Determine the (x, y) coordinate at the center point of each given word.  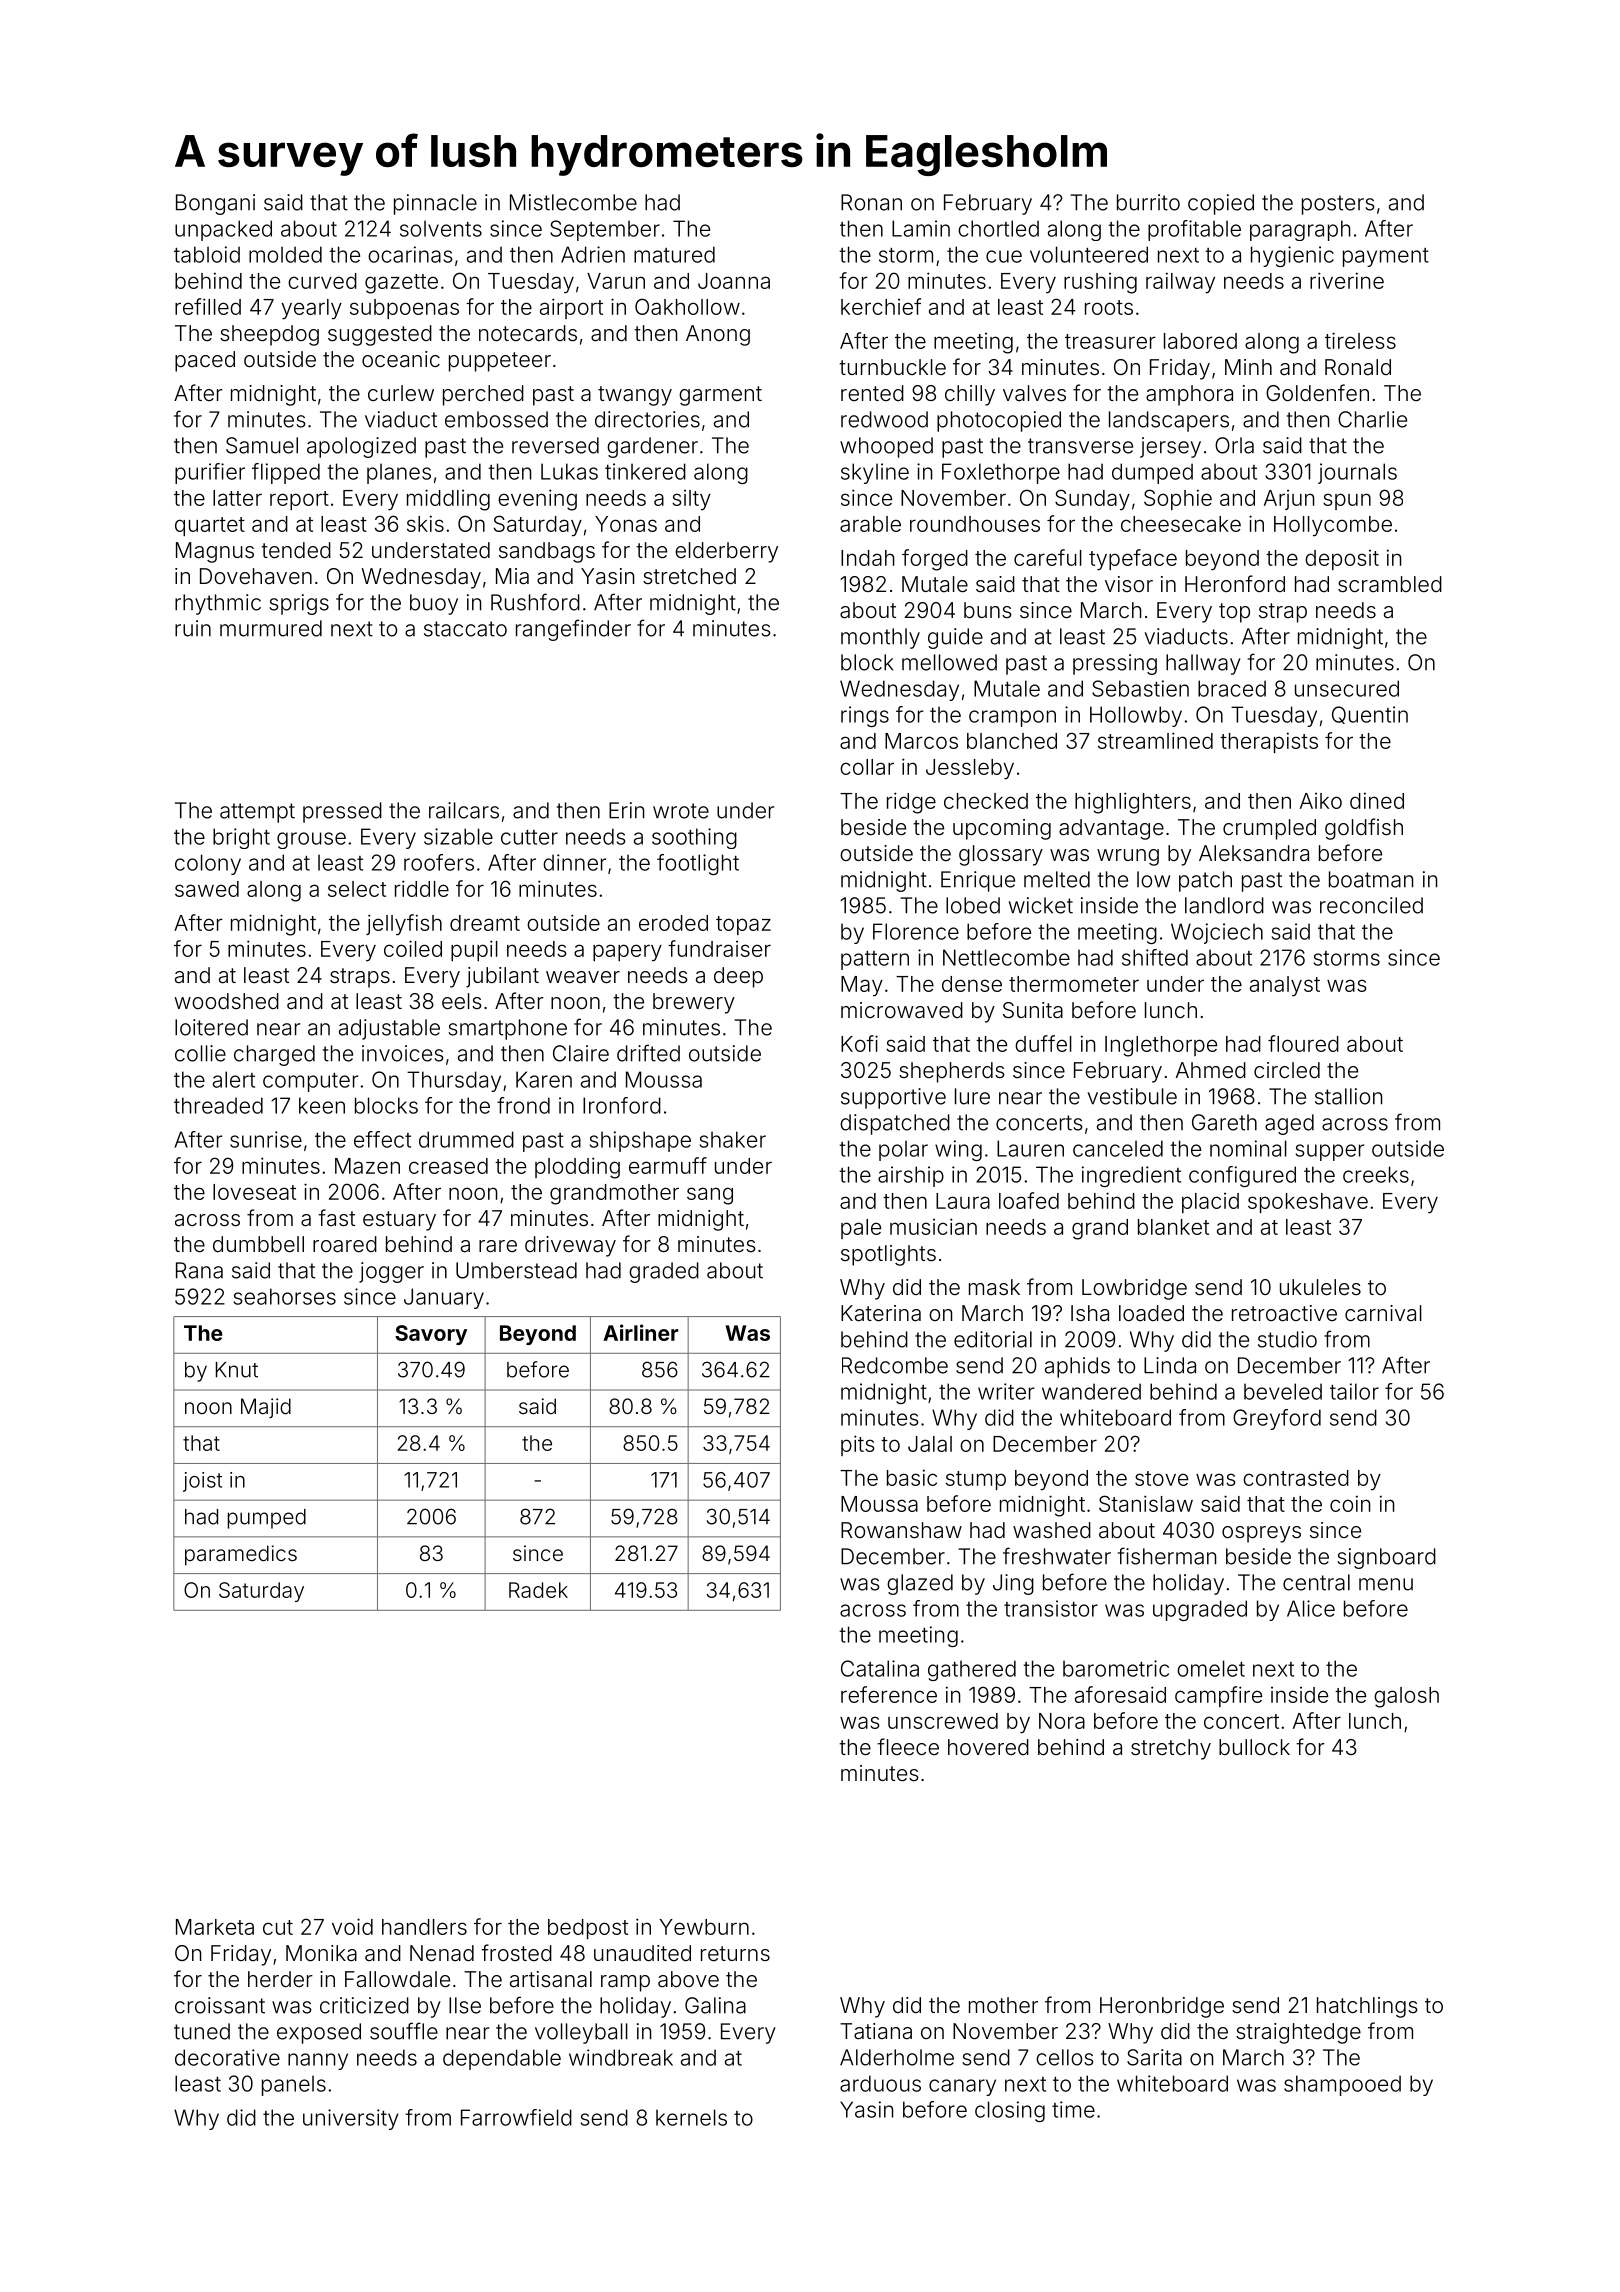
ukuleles (1320, 1287)
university (351, 2119)
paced (205, 361)
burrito (1148, 202)
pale (861, 1229)
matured (674, 254)
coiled (413, 948)
